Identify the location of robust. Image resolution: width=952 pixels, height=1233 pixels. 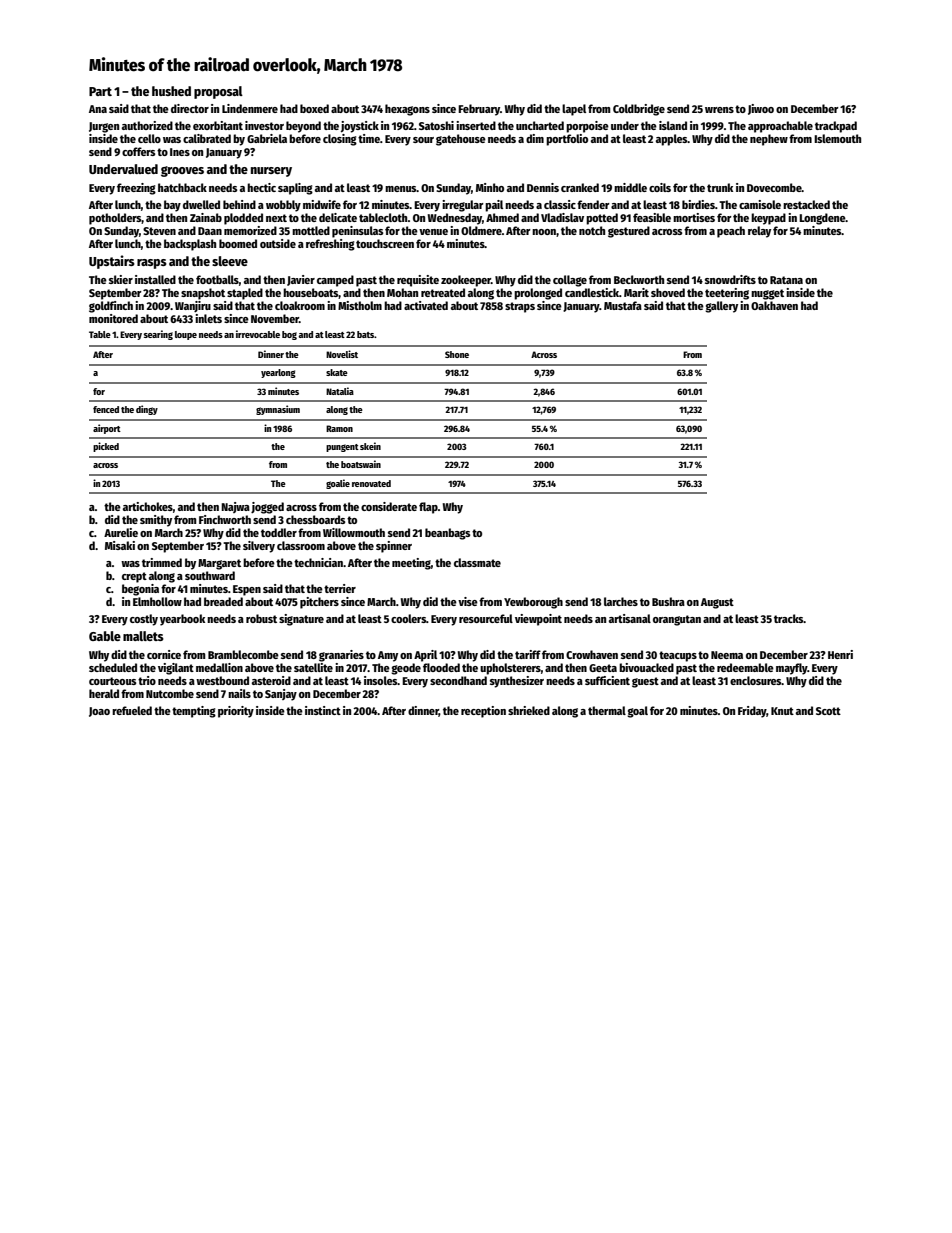
(261, 618).
